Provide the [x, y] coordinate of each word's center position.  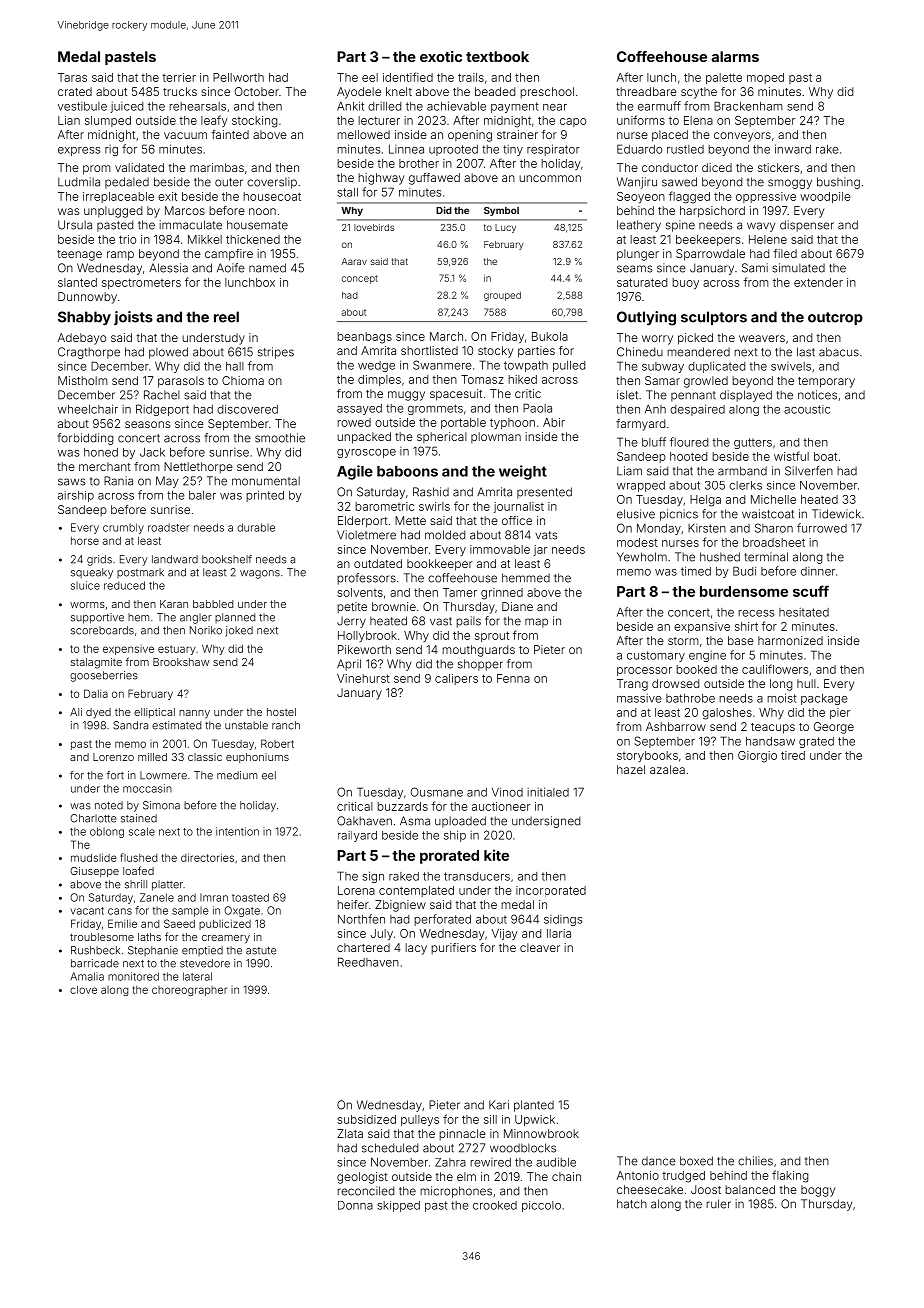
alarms [735, 56]
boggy [818, 1191]
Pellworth [238, 77]
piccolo [541, 1206]
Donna [355, 1205]
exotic [441, 56]
